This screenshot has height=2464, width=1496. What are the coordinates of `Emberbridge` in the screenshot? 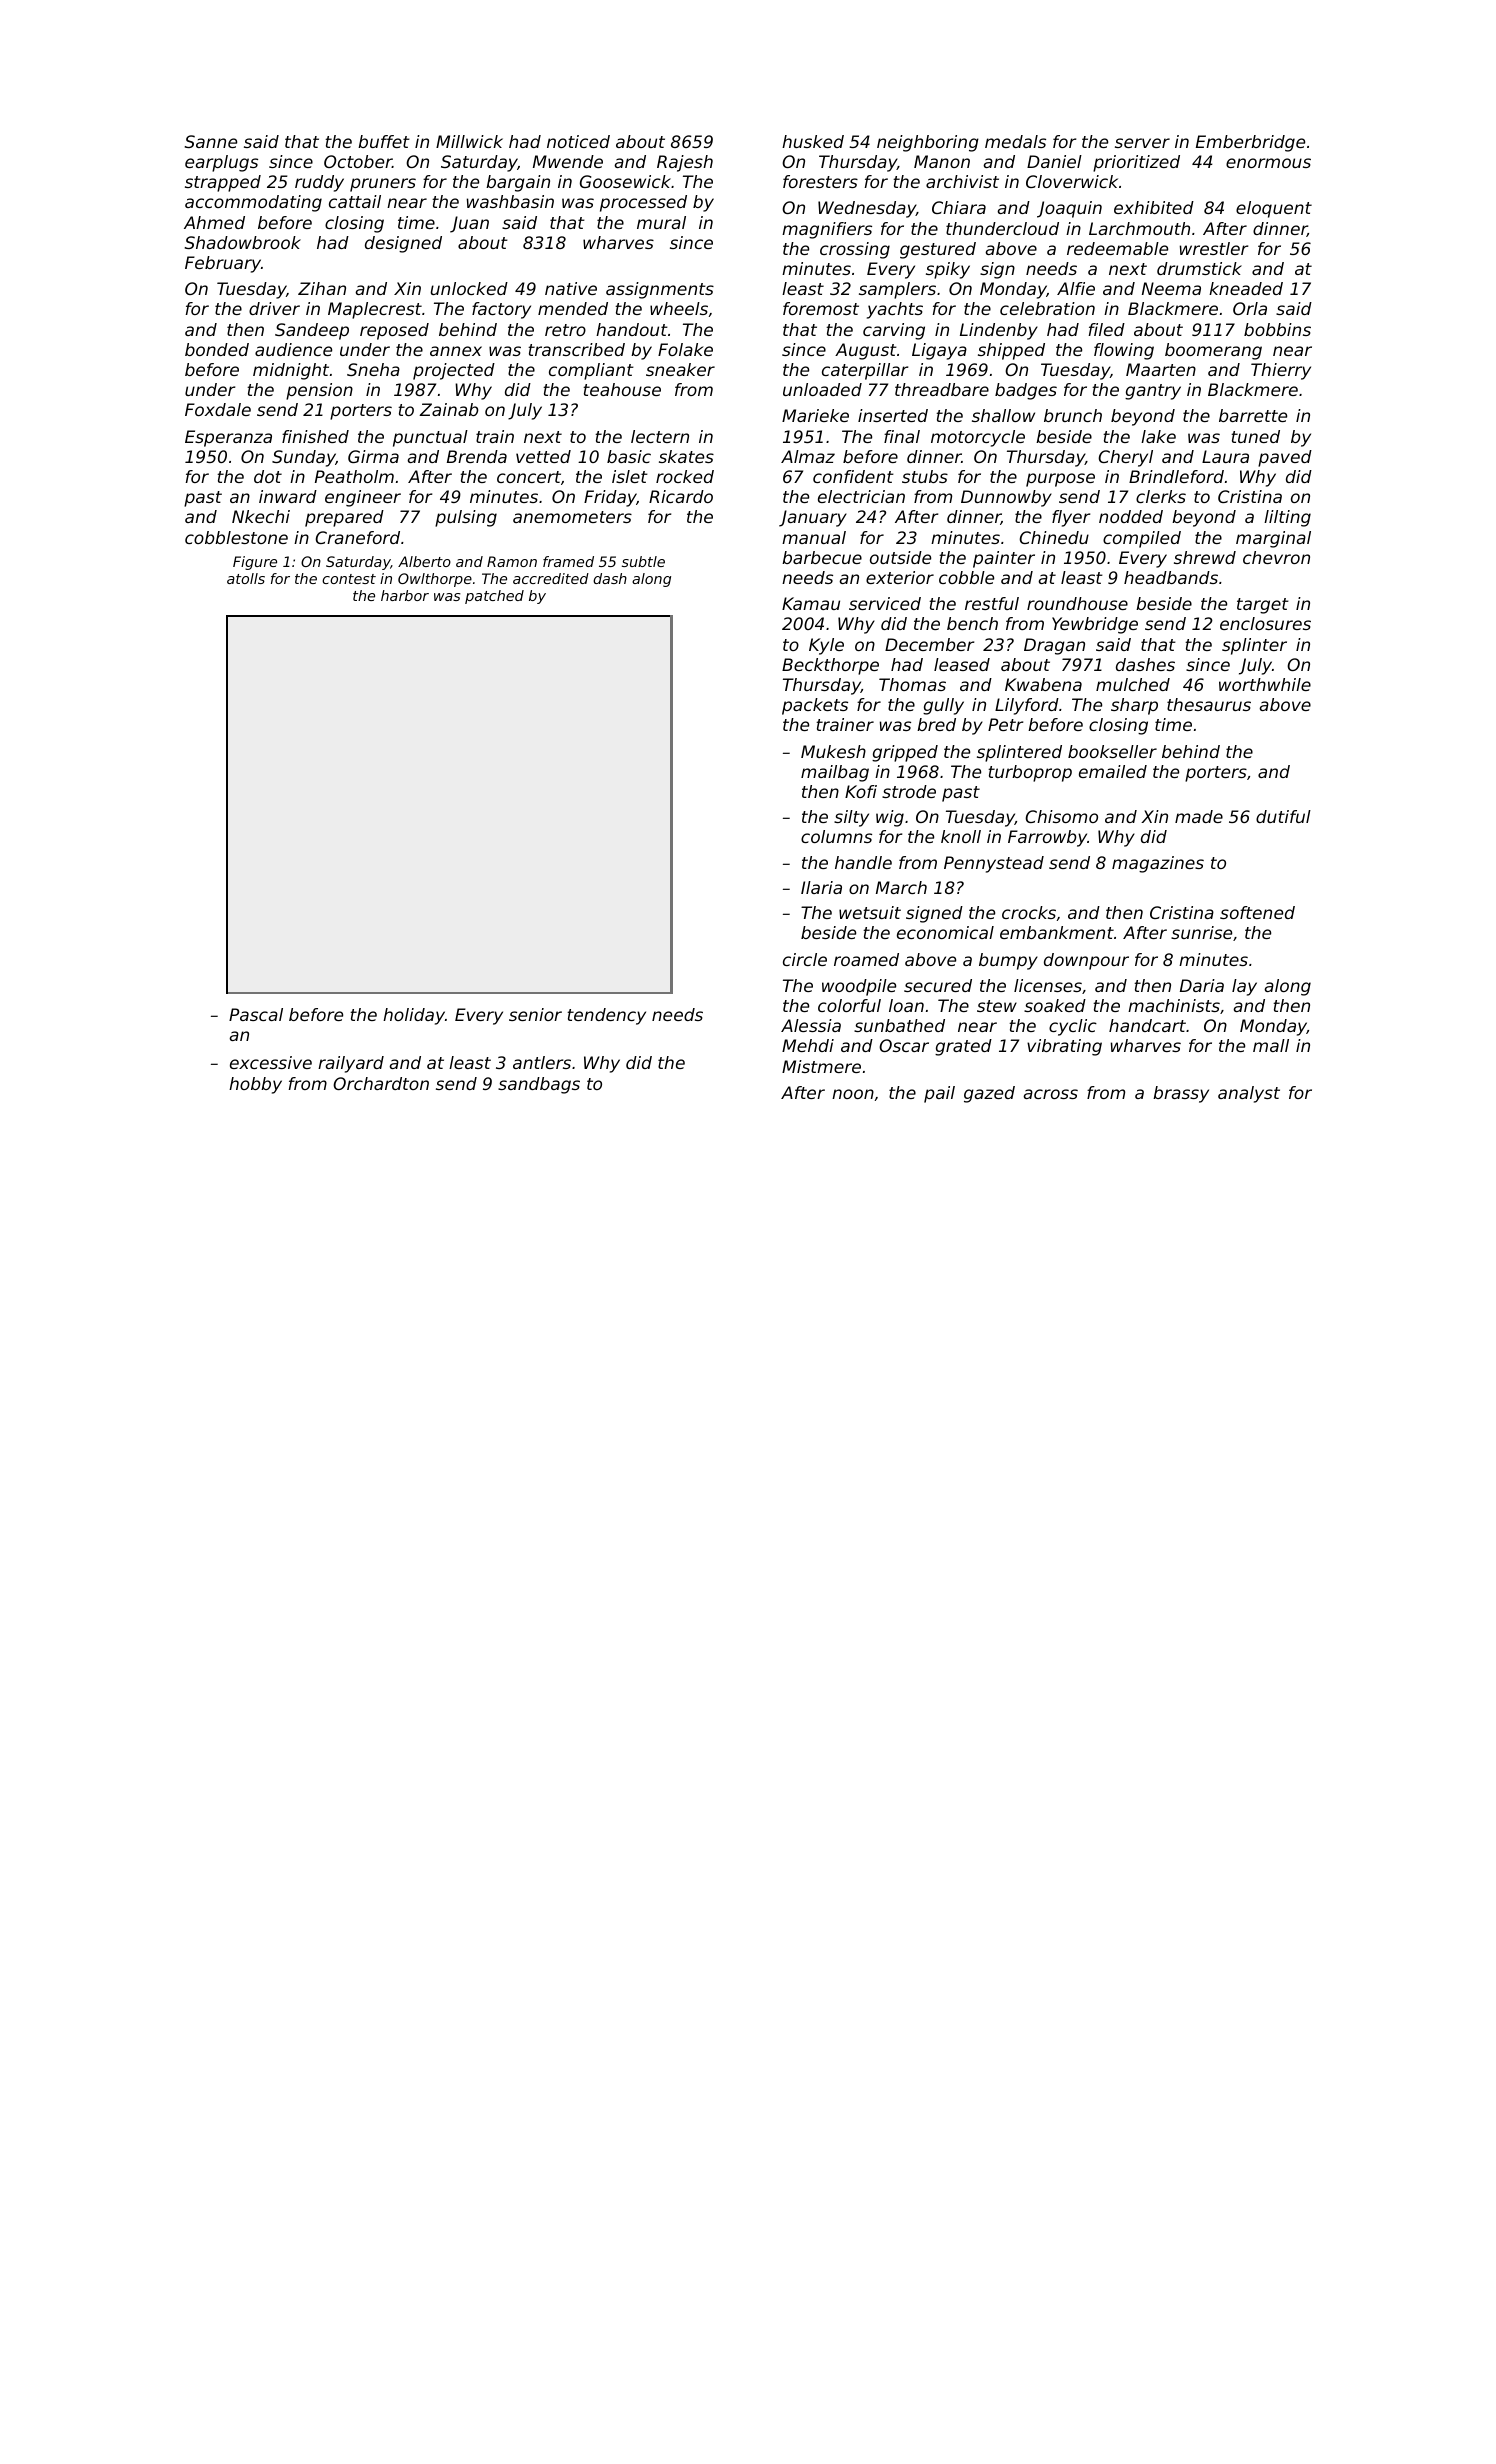 It's located at (1250, 143).
